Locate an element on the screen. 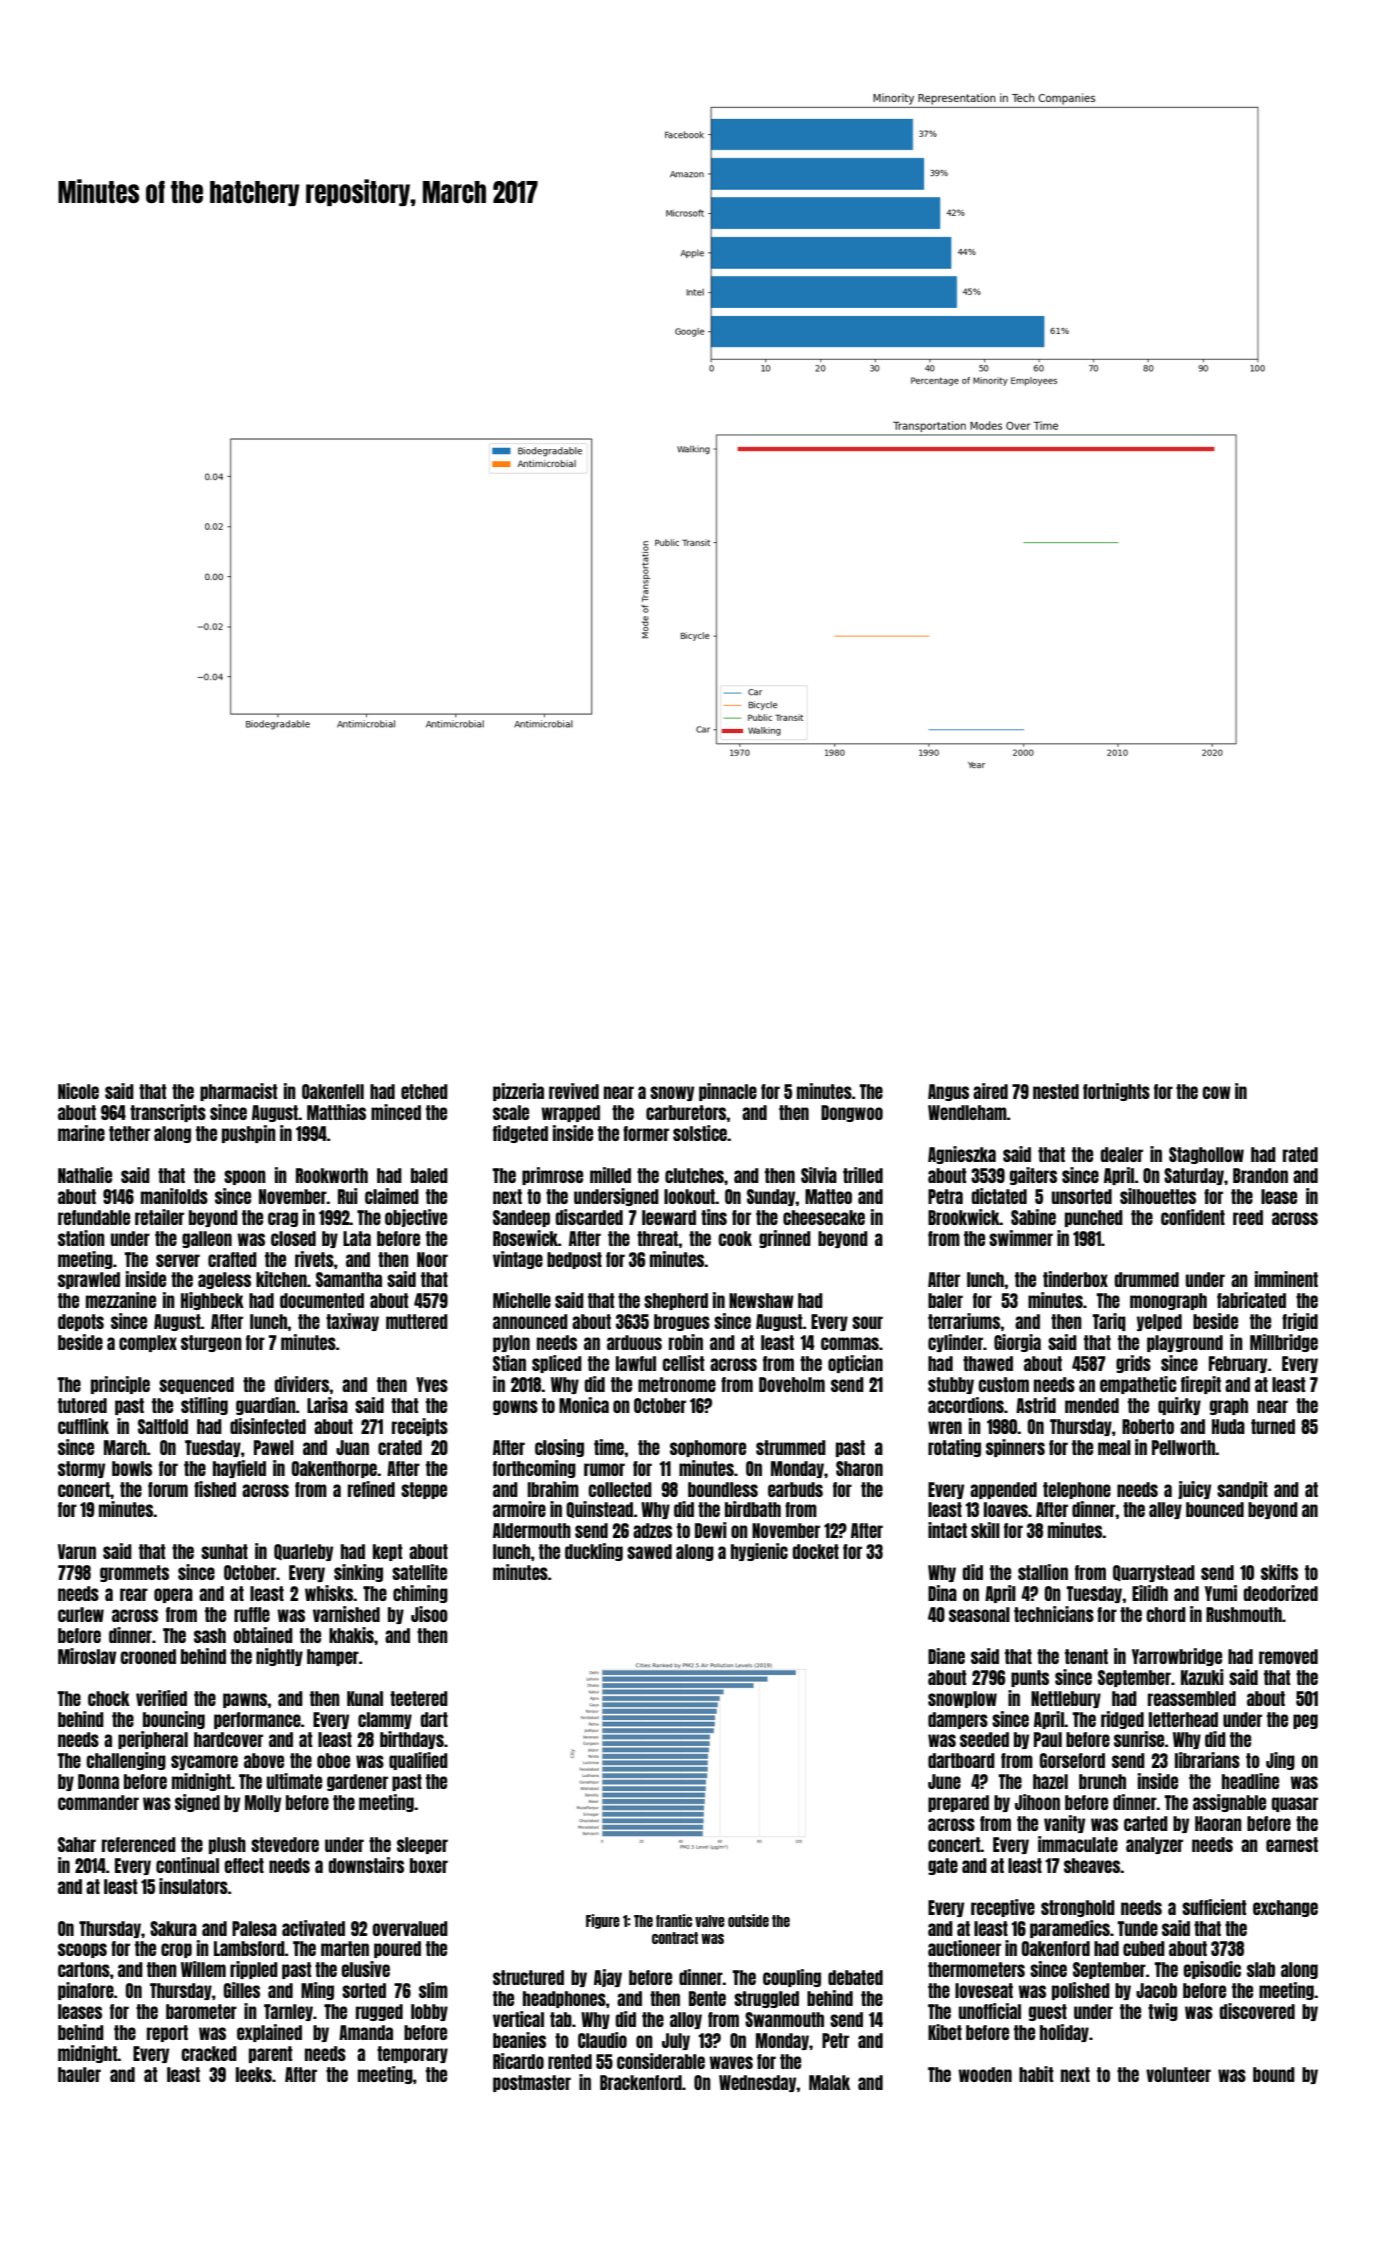 Image resolution: width=1376 pixels, height=2266 pixels. Brackenford is located at coordinates (641, 2082).
